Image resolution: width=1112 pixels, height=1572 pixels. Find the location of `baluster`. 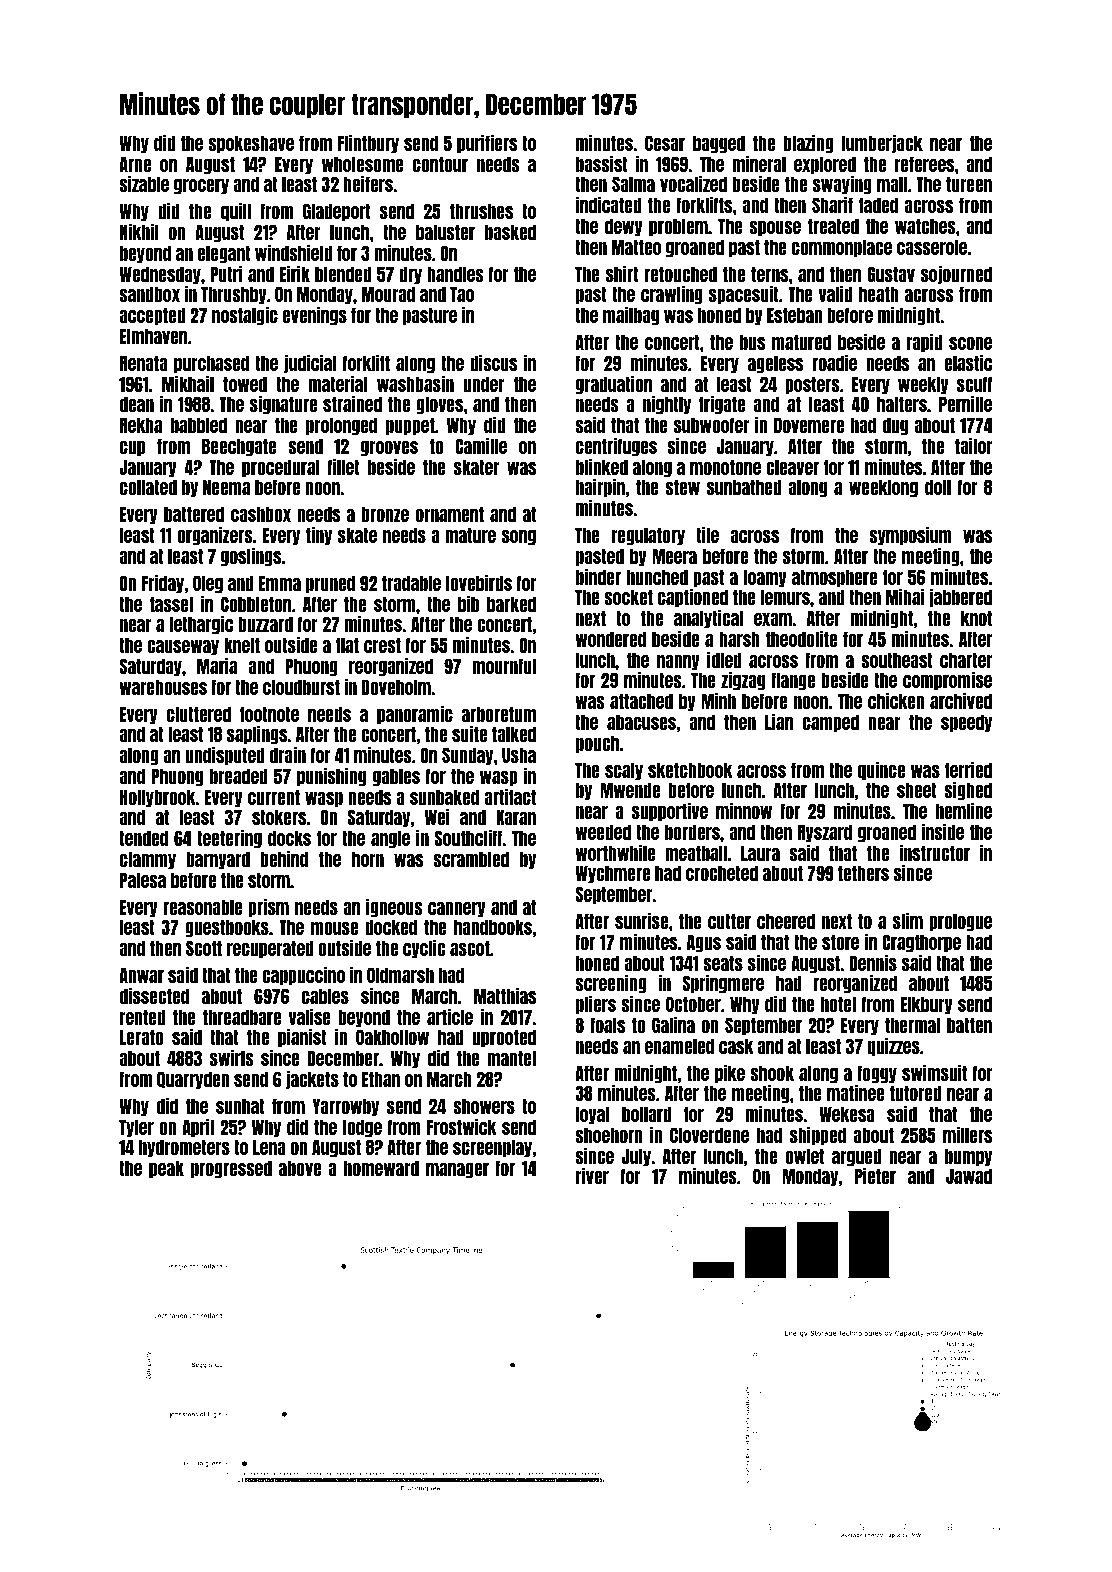

baluster is located at coordinates (445, 232).
